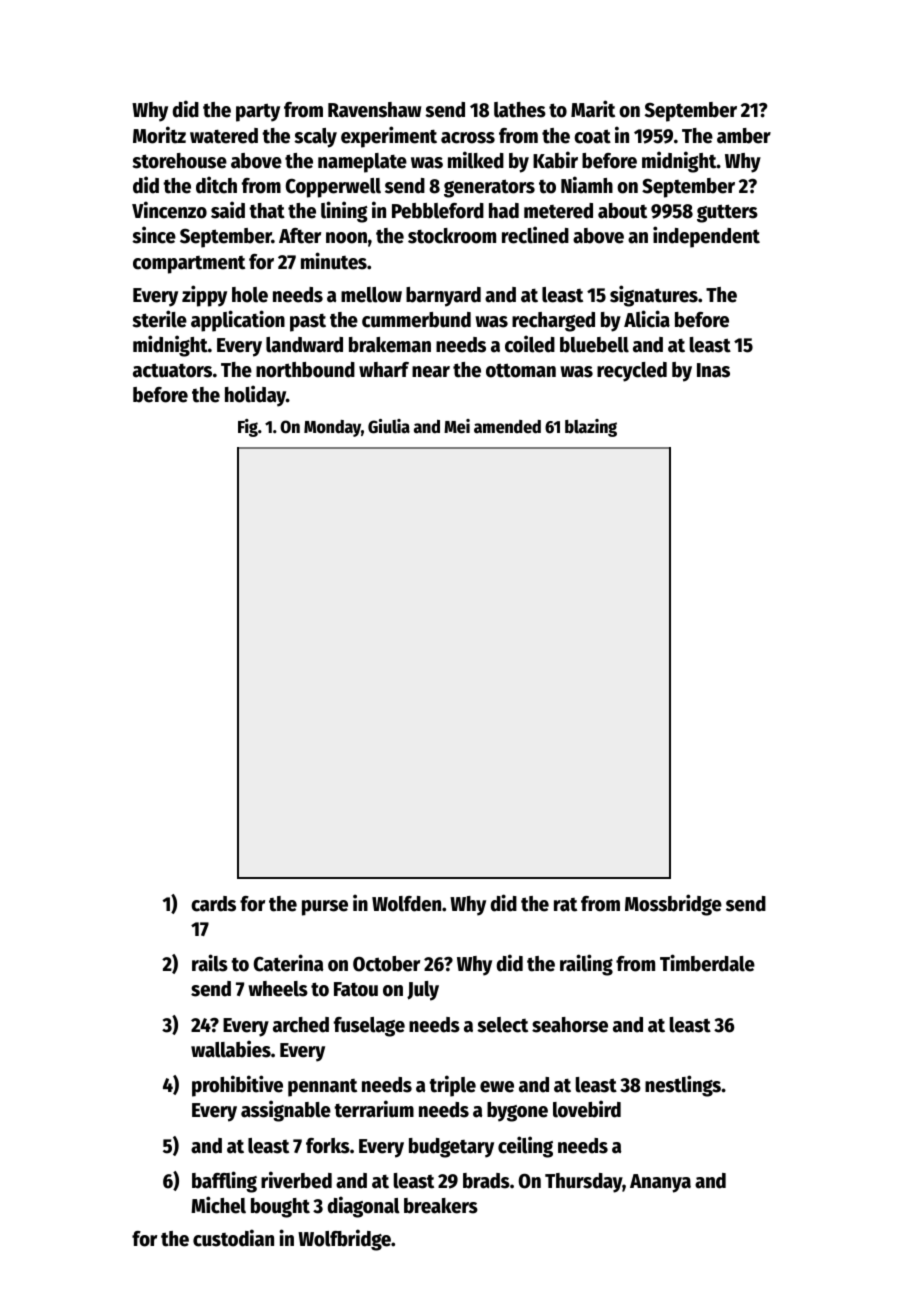 This page has width=908, height=1316. Describe the element at coordinates (296, 1180) in the page. I see `riverbed` at that location.
